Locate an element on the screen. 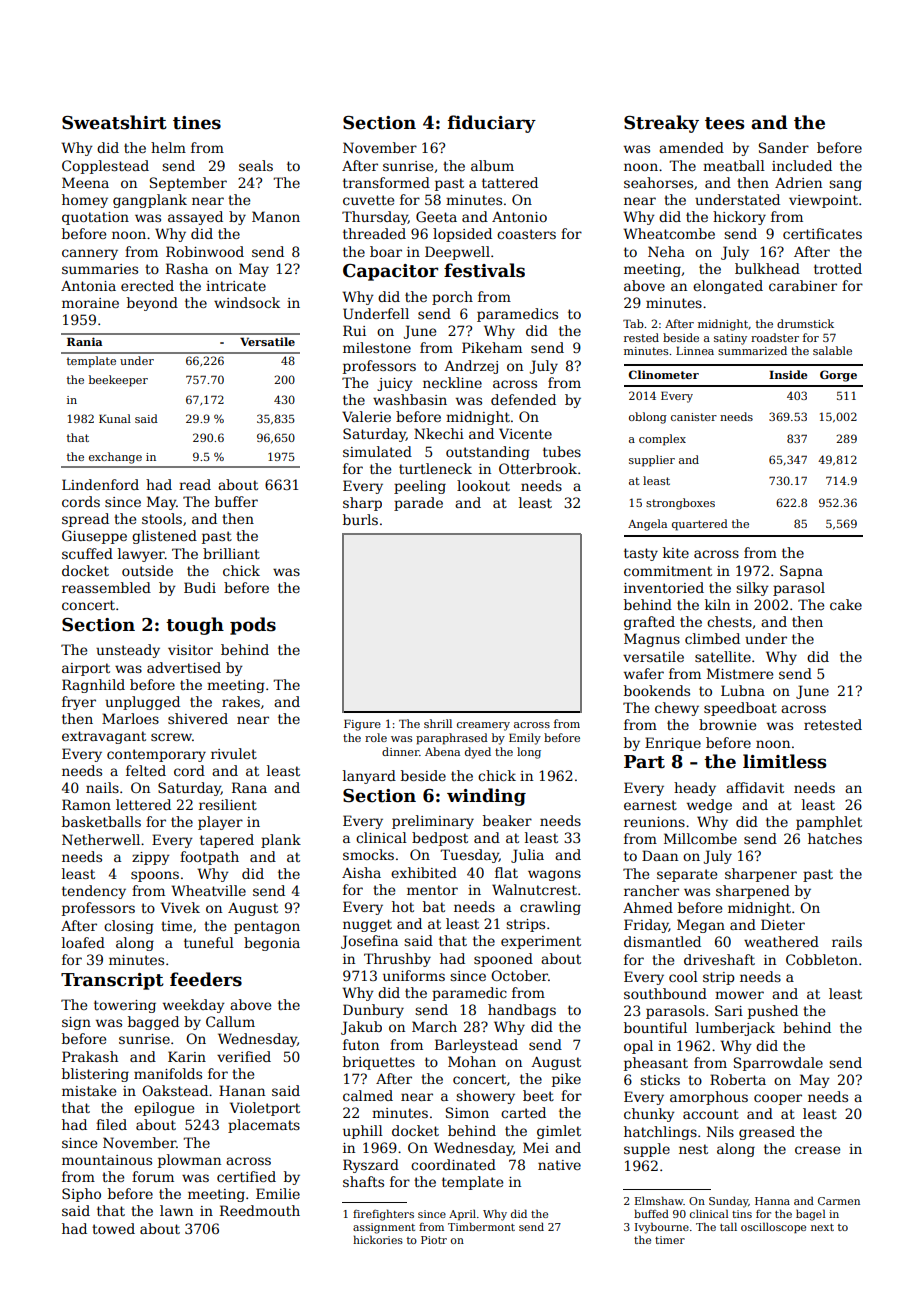  strongboxes is located at coordinates (680, 504).
